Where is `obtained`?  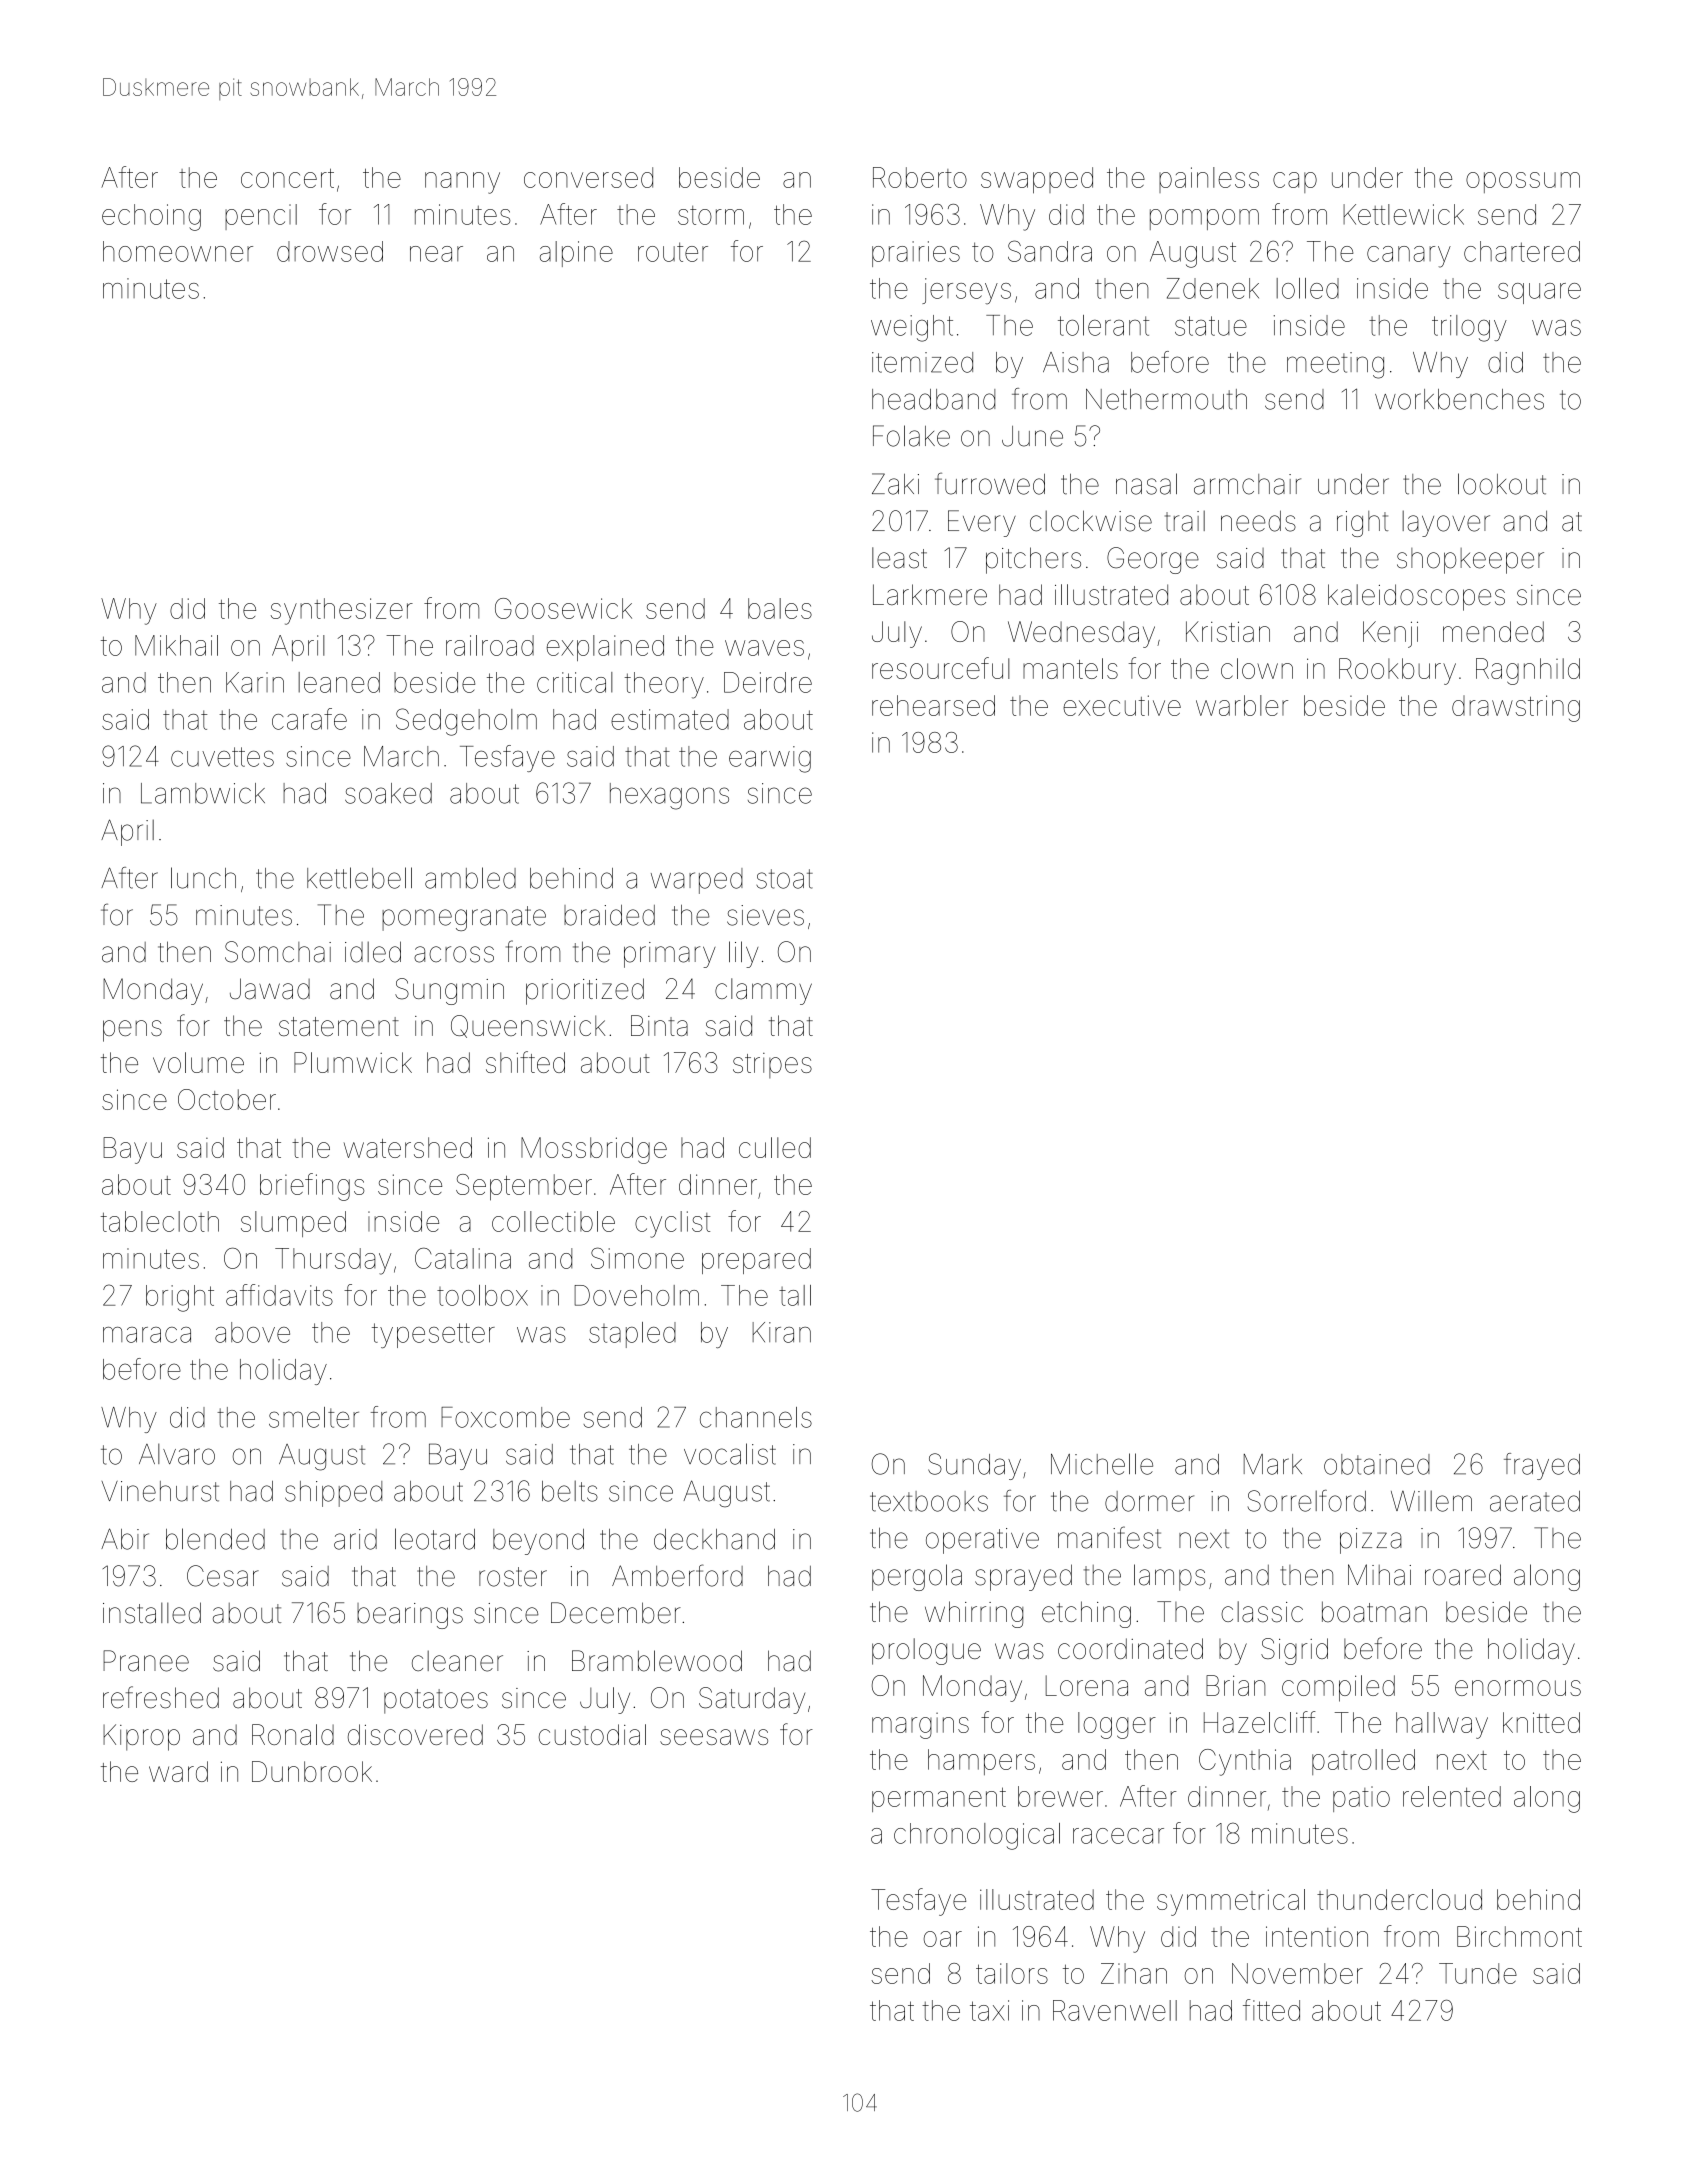 obtained is located at coordinates (1377, 1464).
